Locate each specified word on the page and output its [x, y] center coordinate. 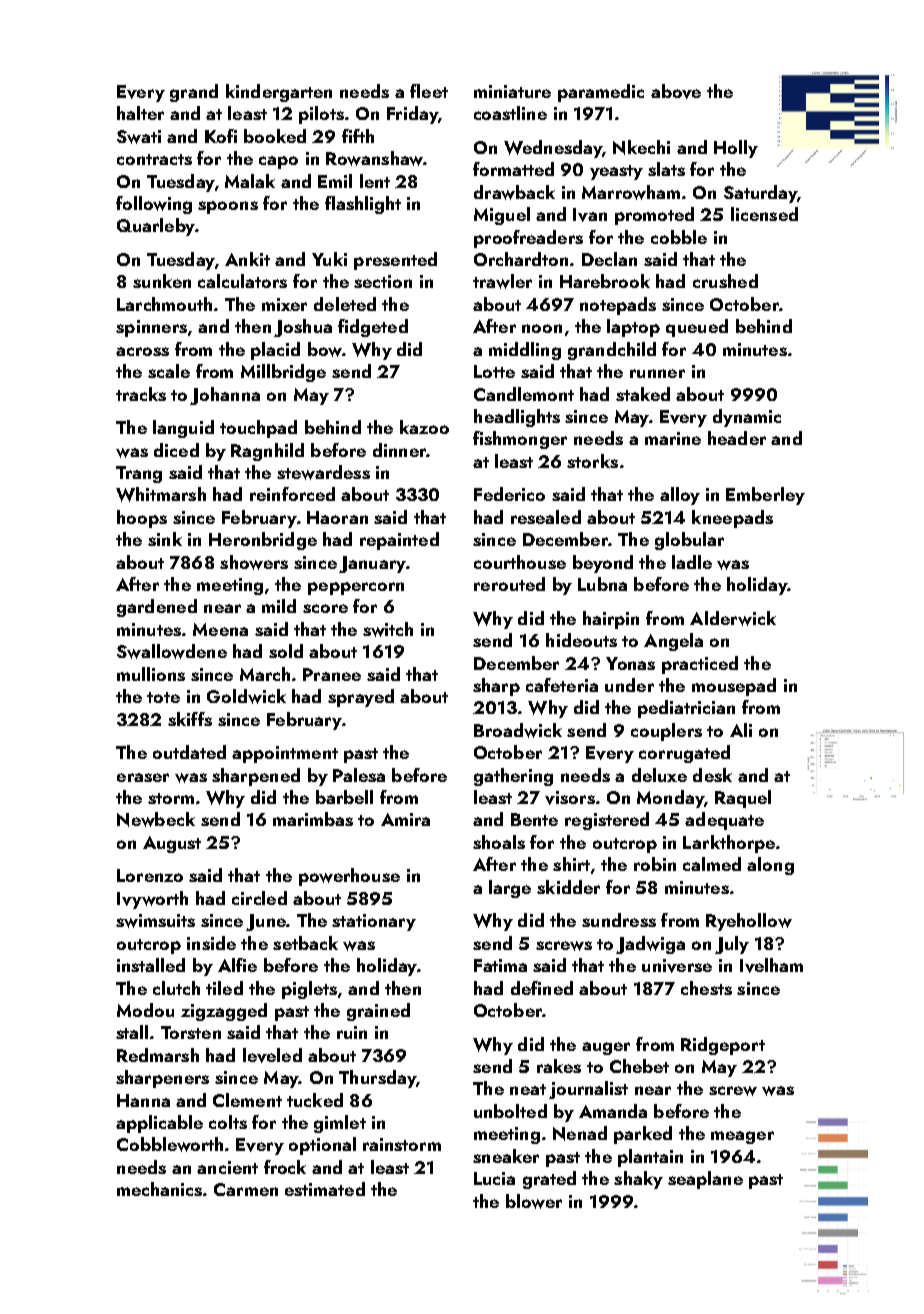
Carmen [246, 1189]
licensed [764, 214]
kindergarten [279, 93]
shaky [638, 1180]
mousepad [734, 687]
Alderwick [733, 618]
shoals [499, 842]
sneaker [506, 1156]
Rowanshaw [374, 158]
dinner [399, 450]
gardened [157, 608]
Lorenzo [150, 875]
